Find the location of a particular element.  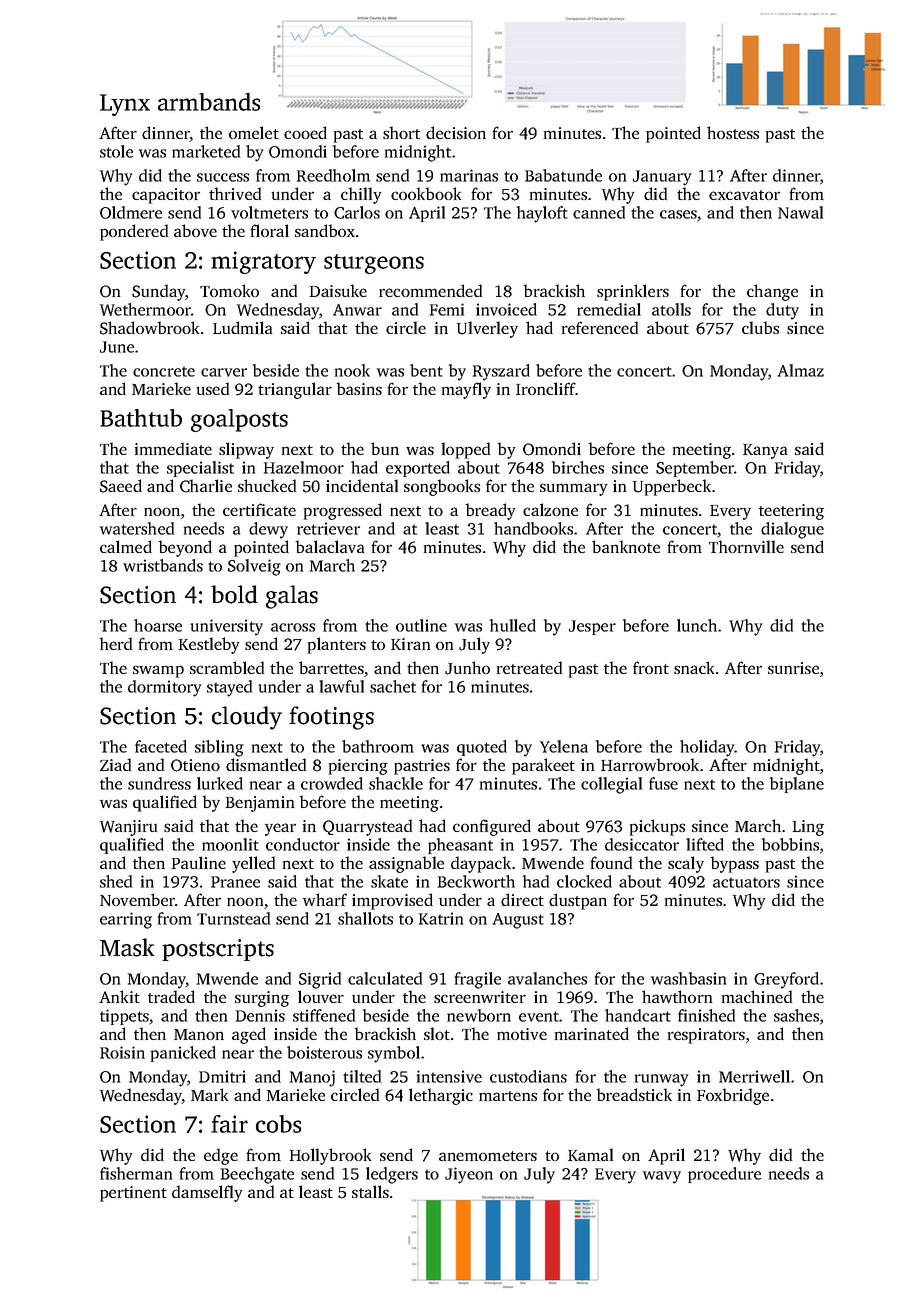

Otieno is located at coordinates (195, 765).
